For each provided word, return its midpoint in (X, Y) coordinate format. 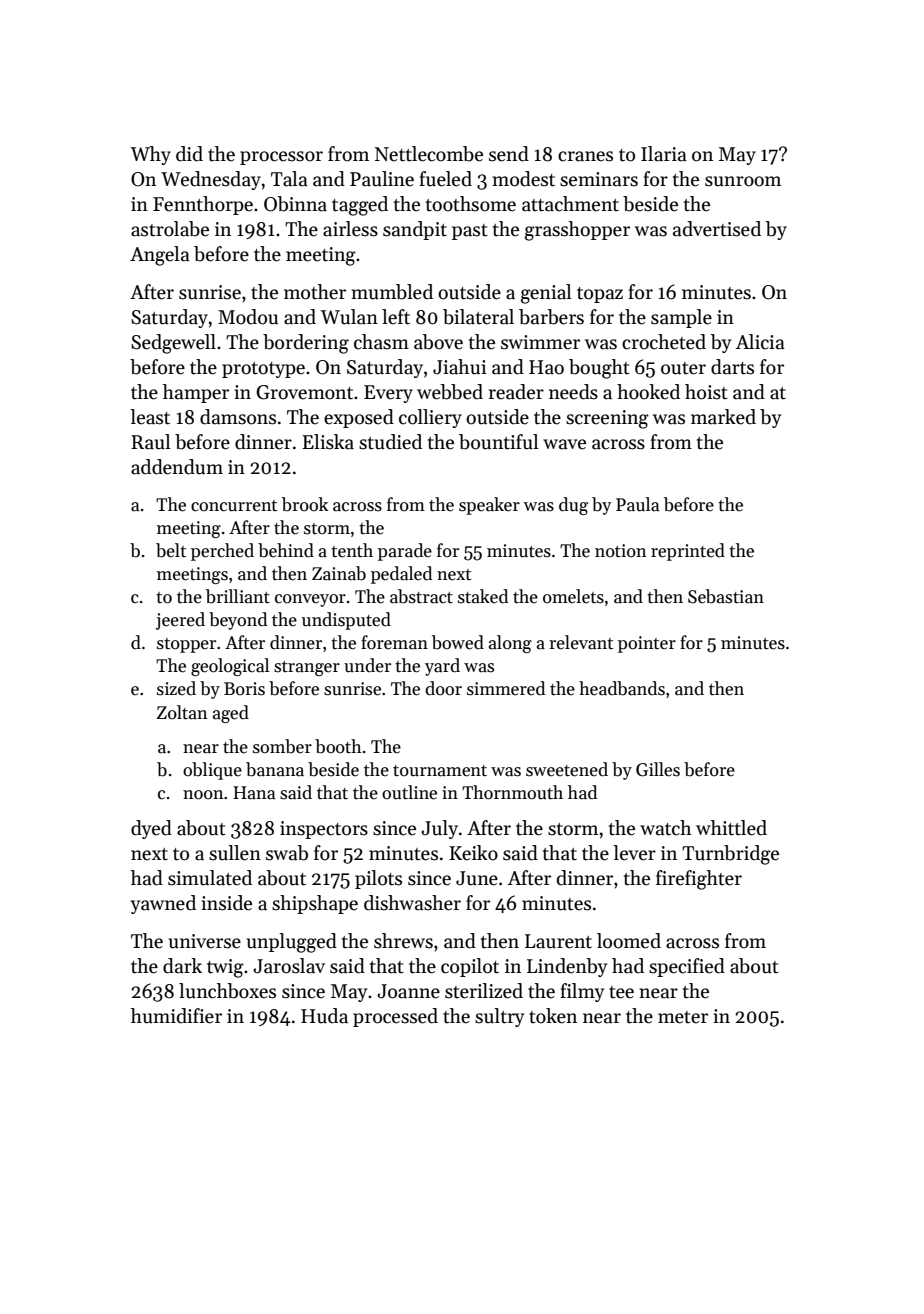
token (553, 1016)
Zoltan (182, 712)
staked (483, 596)
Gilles (658, 769)
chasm (381, 342)
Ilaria (664, 154)
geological (230, 667)
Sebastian (726, 596)
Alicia (760, 342)
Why (151, 155)
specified (687, 967)
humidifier (176, 1016)
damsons (238, 417)
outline (409, 792)
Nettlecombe (429, 154)
